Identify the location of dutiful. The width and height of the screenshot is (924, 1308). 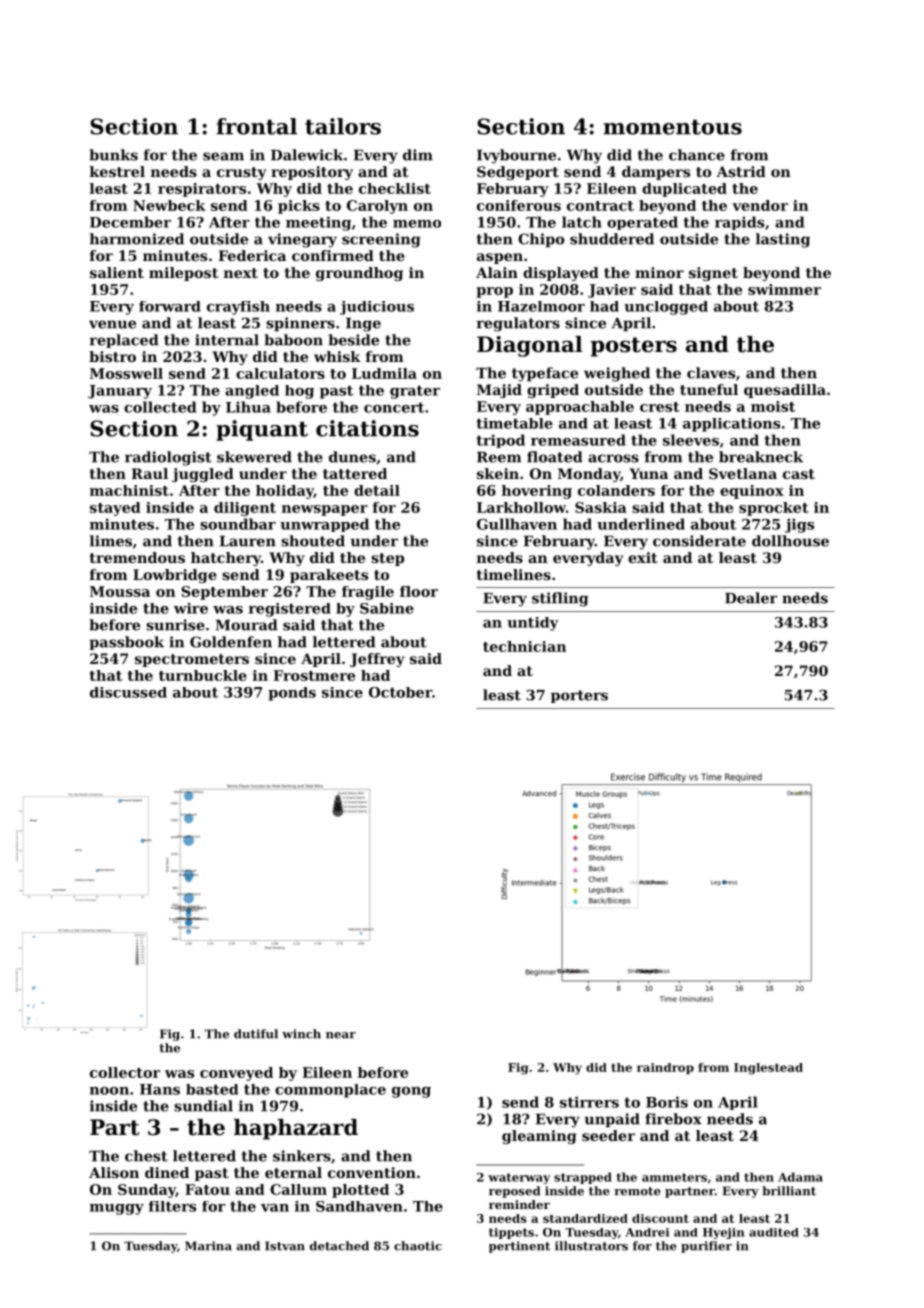
(256, 1034).
